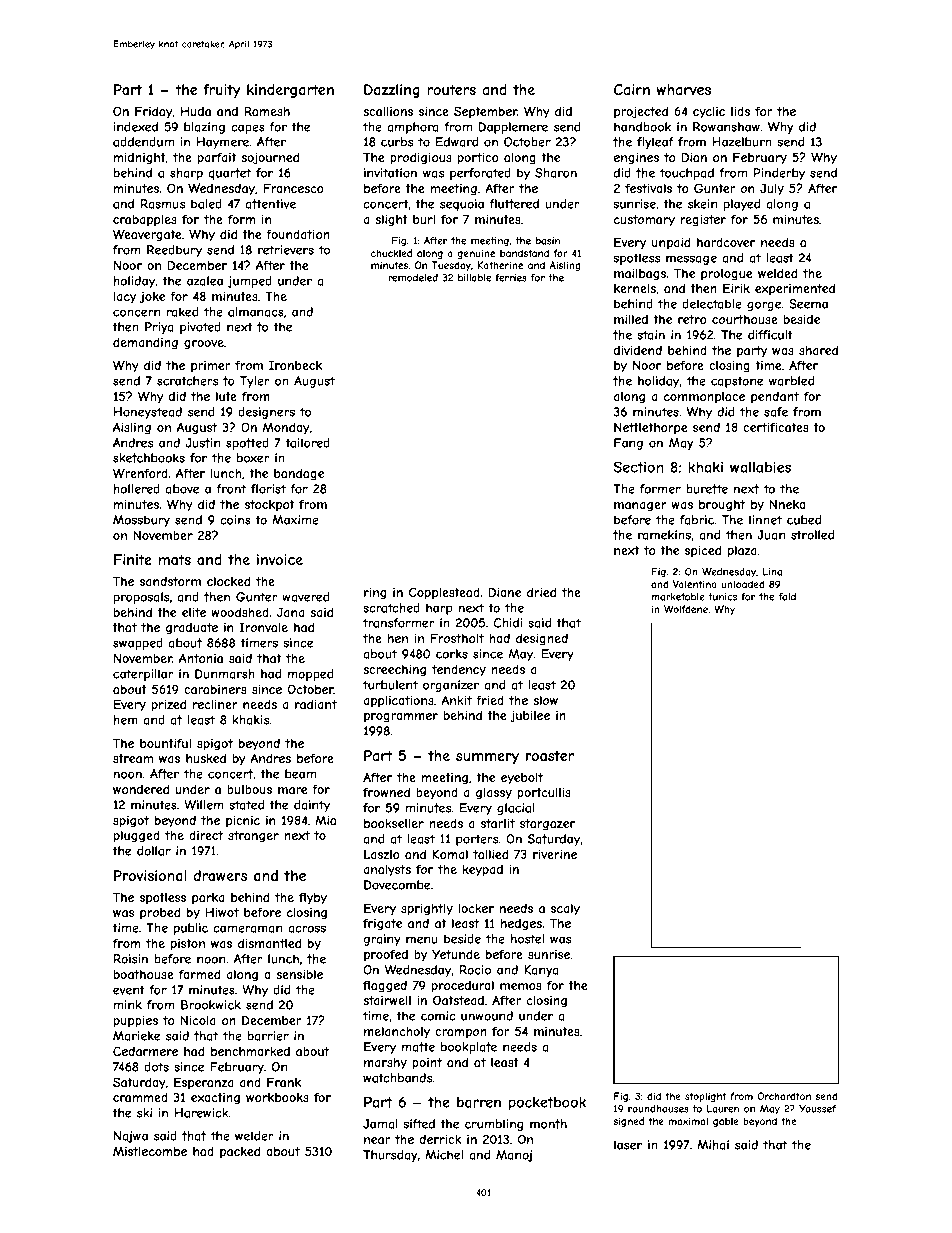  I want to click on Frostholt, so click(457, 638).
